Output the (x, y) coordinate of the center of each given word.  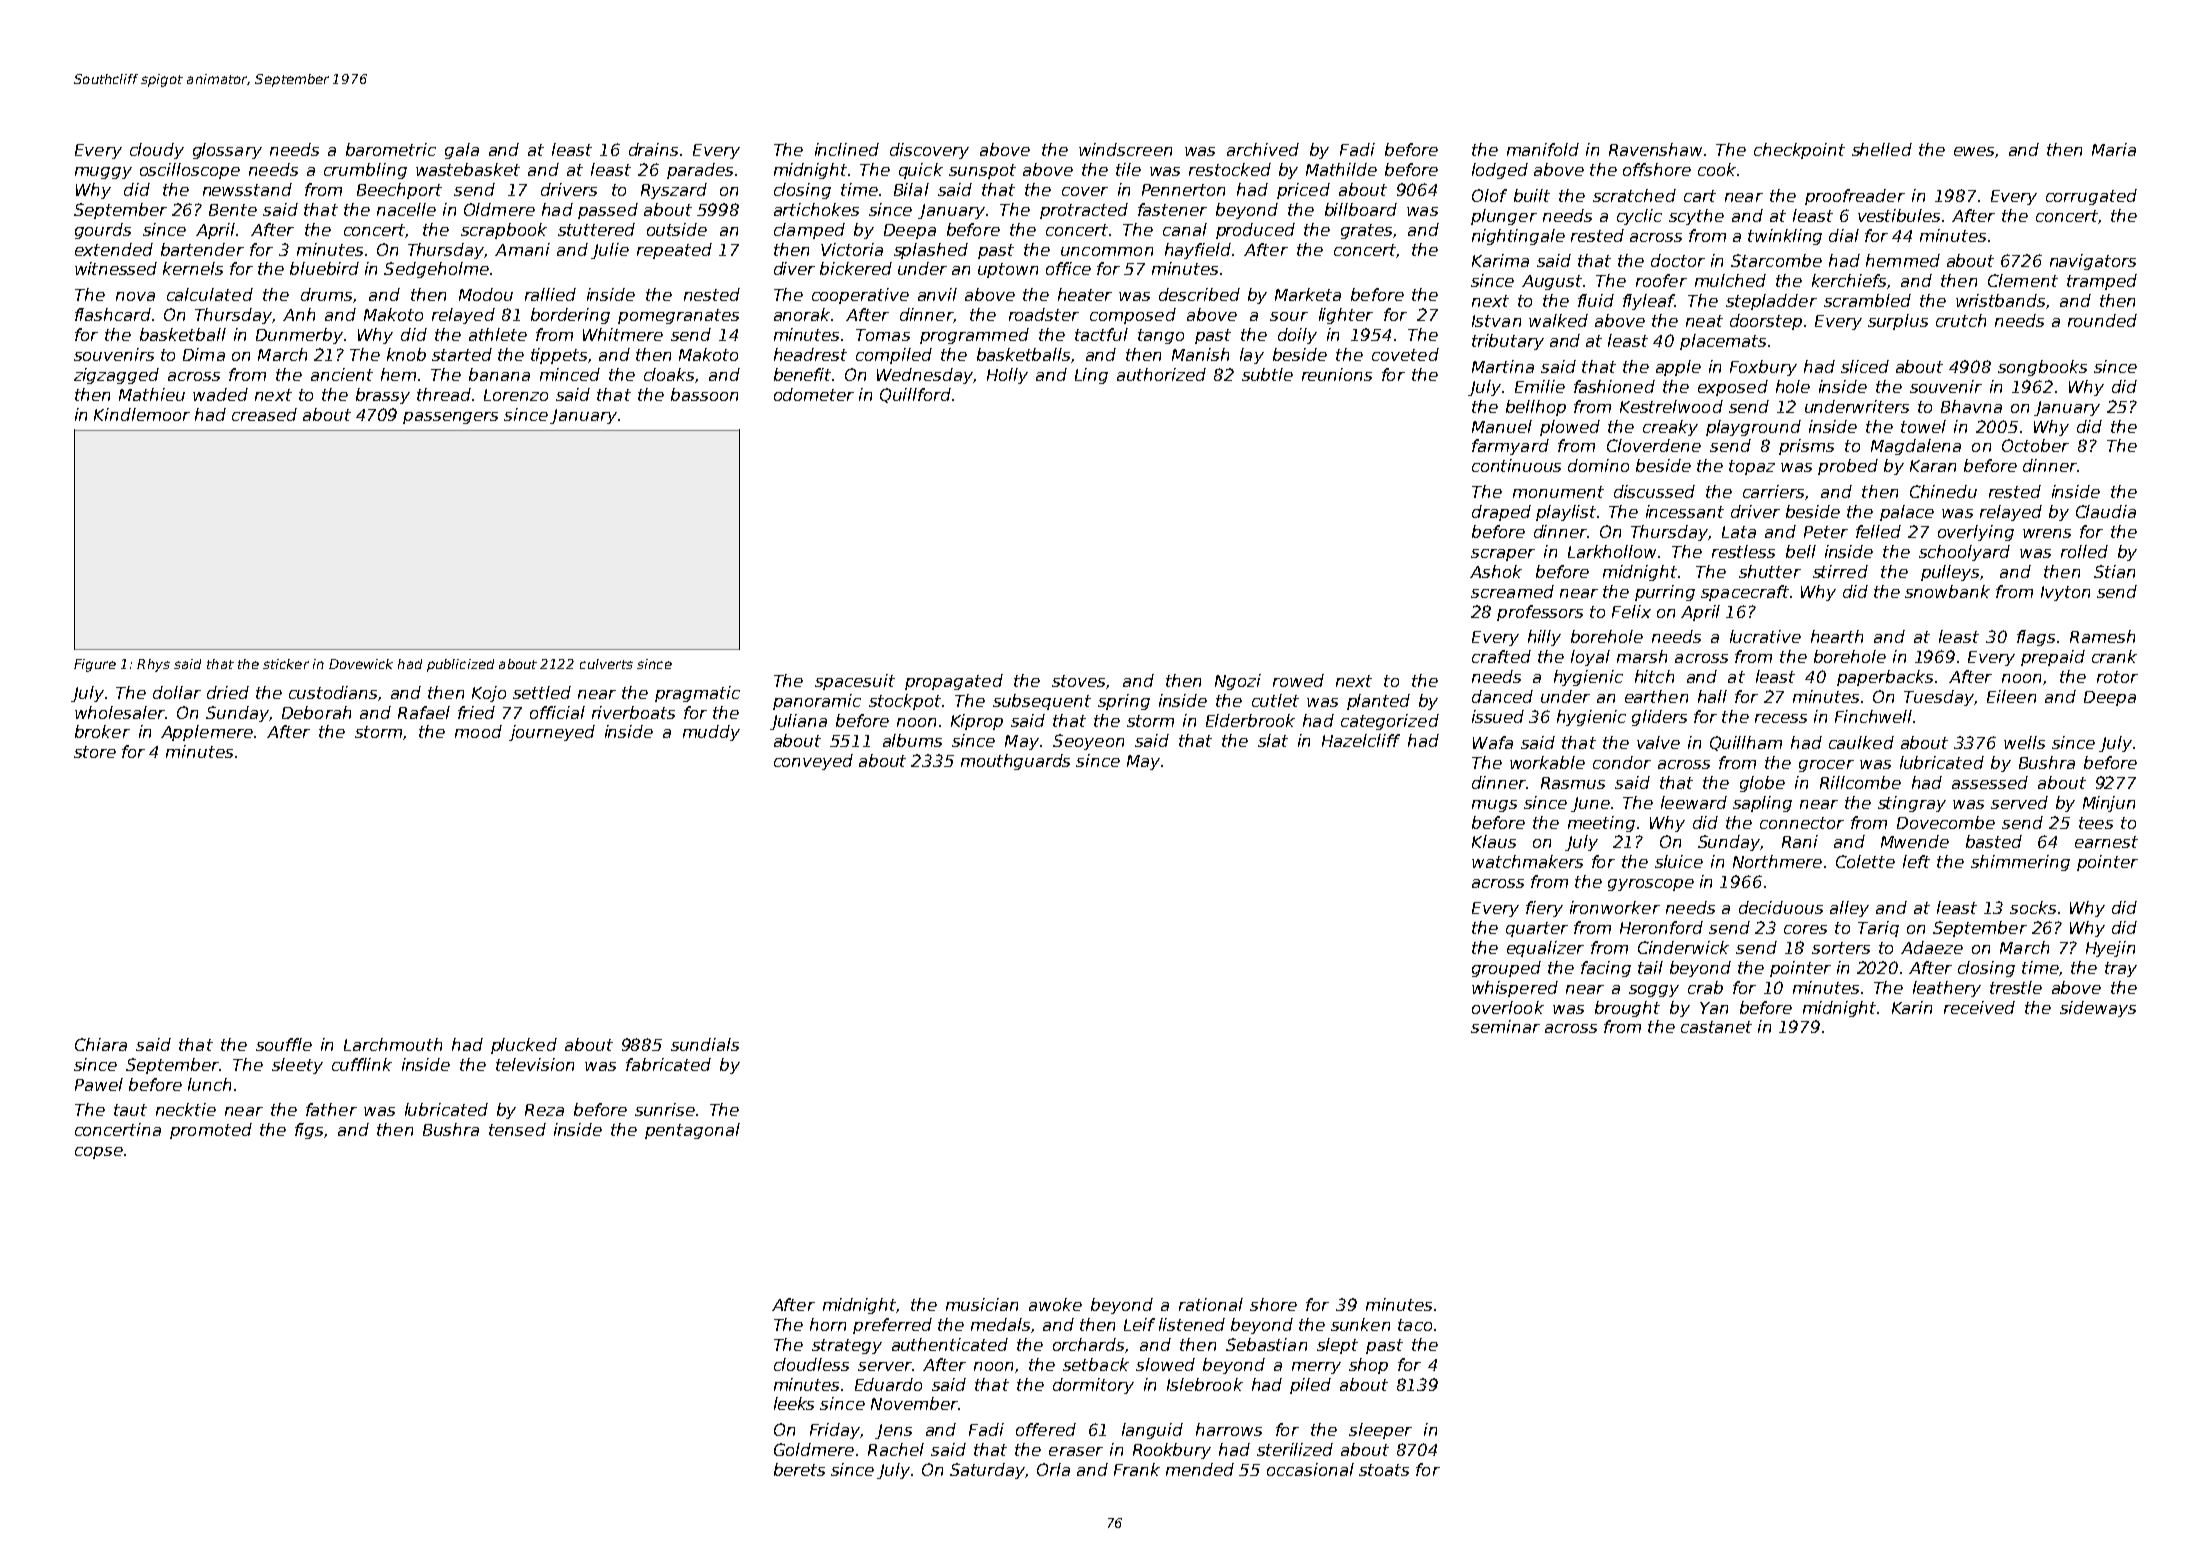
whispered (1515, 989)
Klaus (1494, 841)
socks (2033, 907)
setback (1096, 1364)
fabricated (668, 1064)
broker (102, 731)
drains (653, 149)
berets (799, 1469)
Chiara (101, 1044)
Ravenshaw (1655, 149)
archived (1263, 149)
